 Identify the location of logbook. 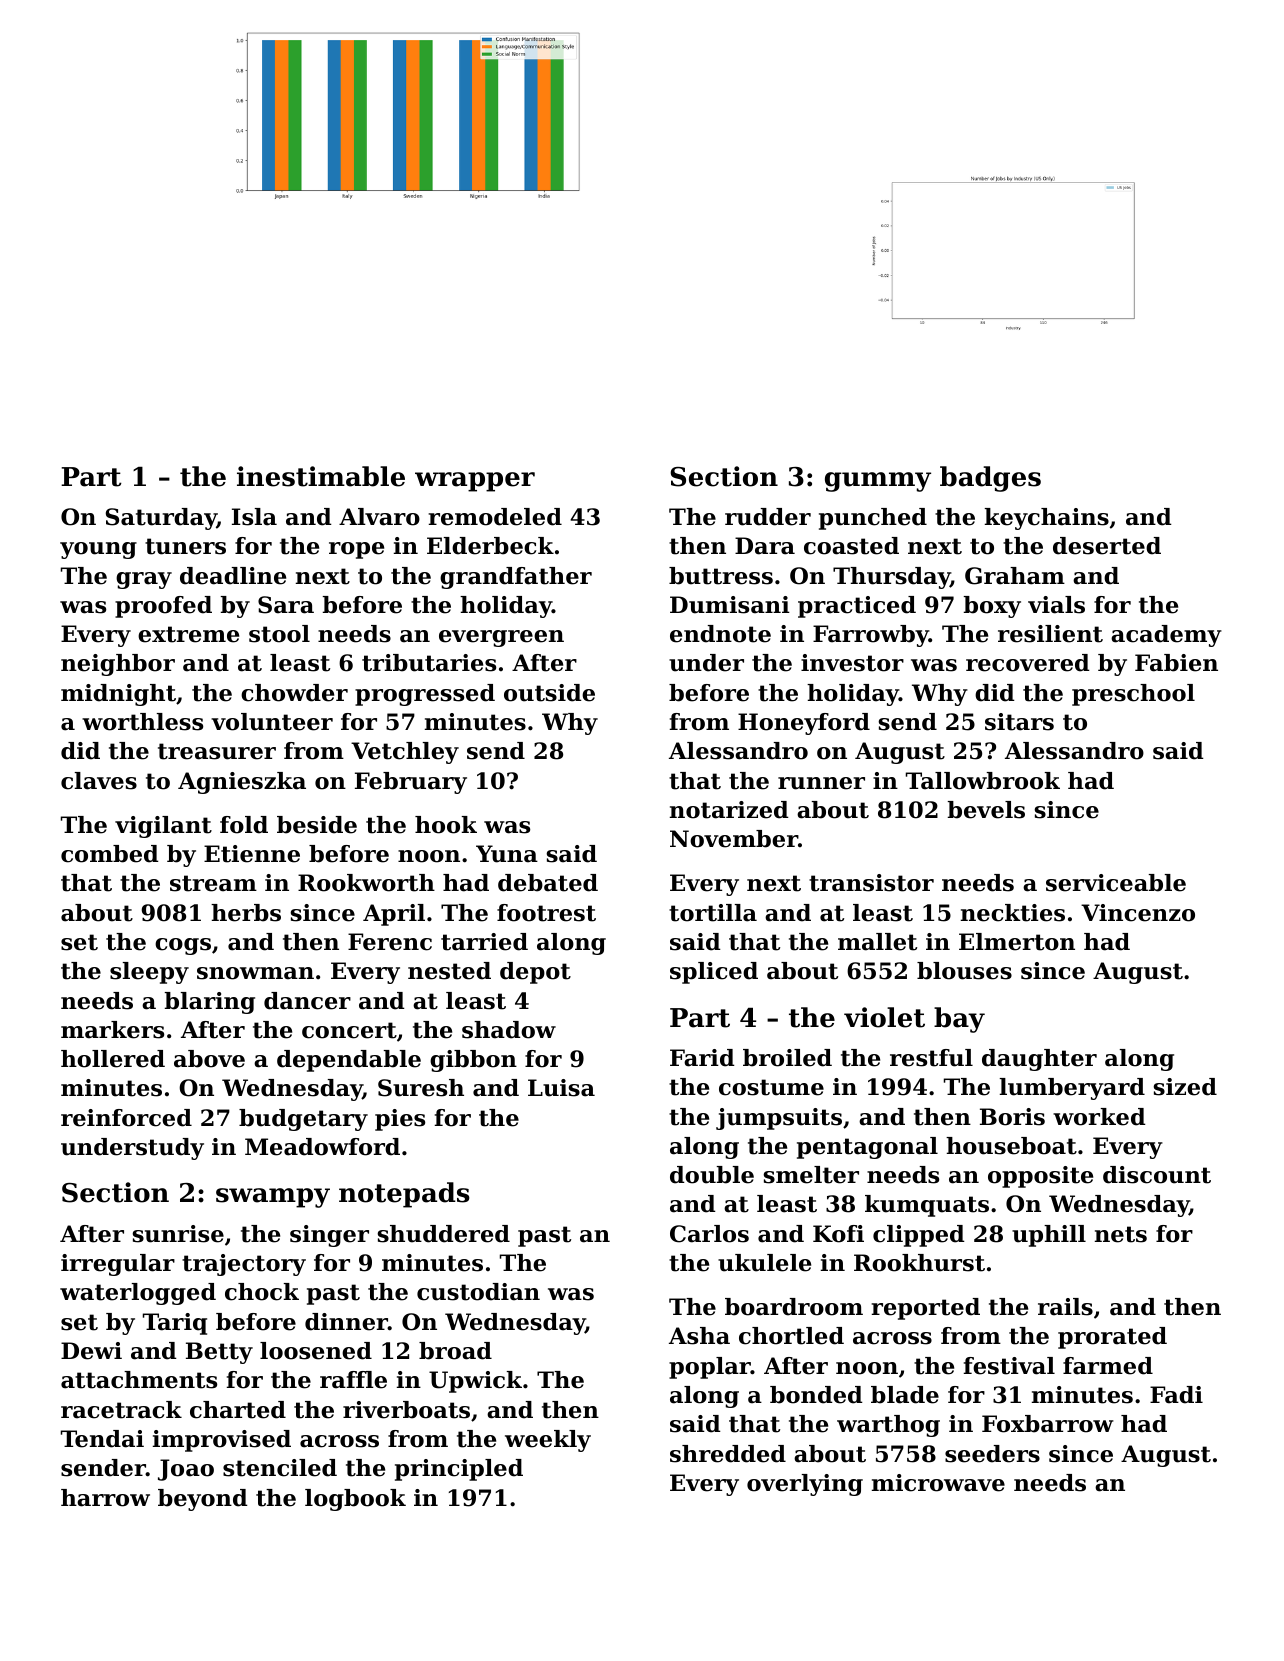
(355, 1500).
